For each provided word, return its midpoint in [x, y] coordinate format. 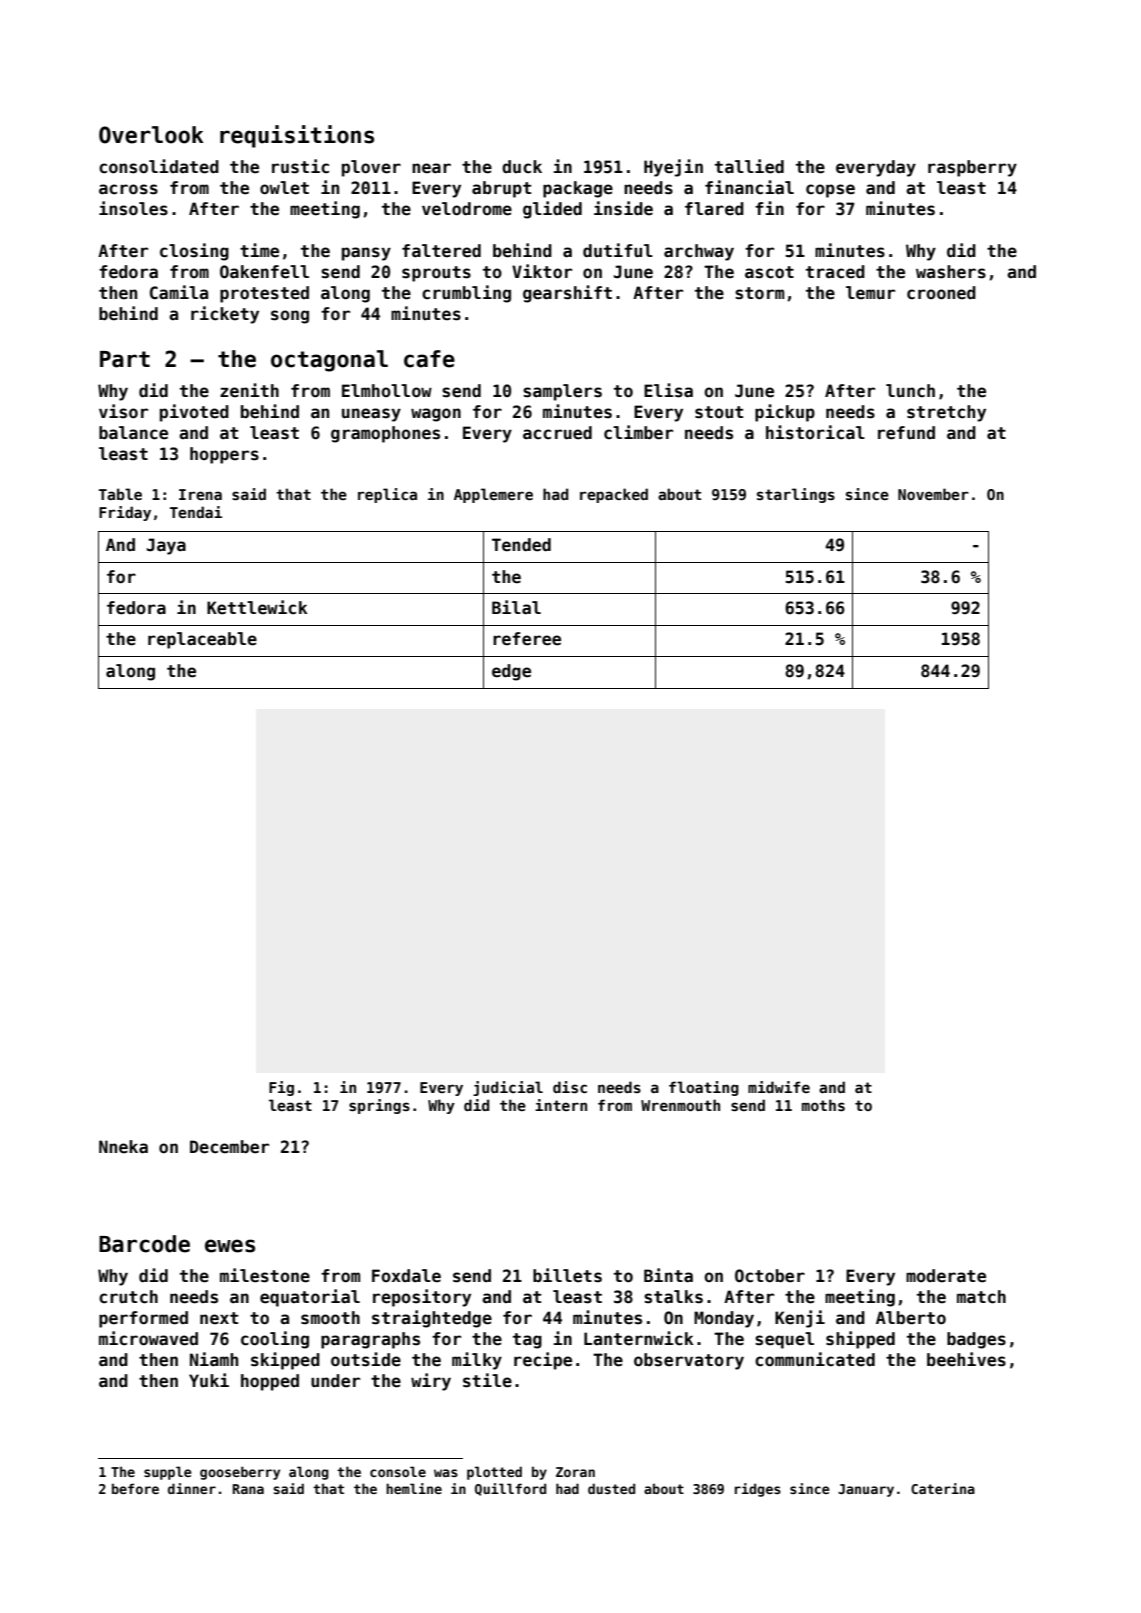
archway [699, 252]
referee [527, 639]
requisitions [297, 136]
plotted [494, 1473]
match [981, 1297]
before [135, 1488]
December [229, 1147]
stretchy [946, 413]
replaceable [202, 640]
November [933, 494]
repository [422, 1298]
